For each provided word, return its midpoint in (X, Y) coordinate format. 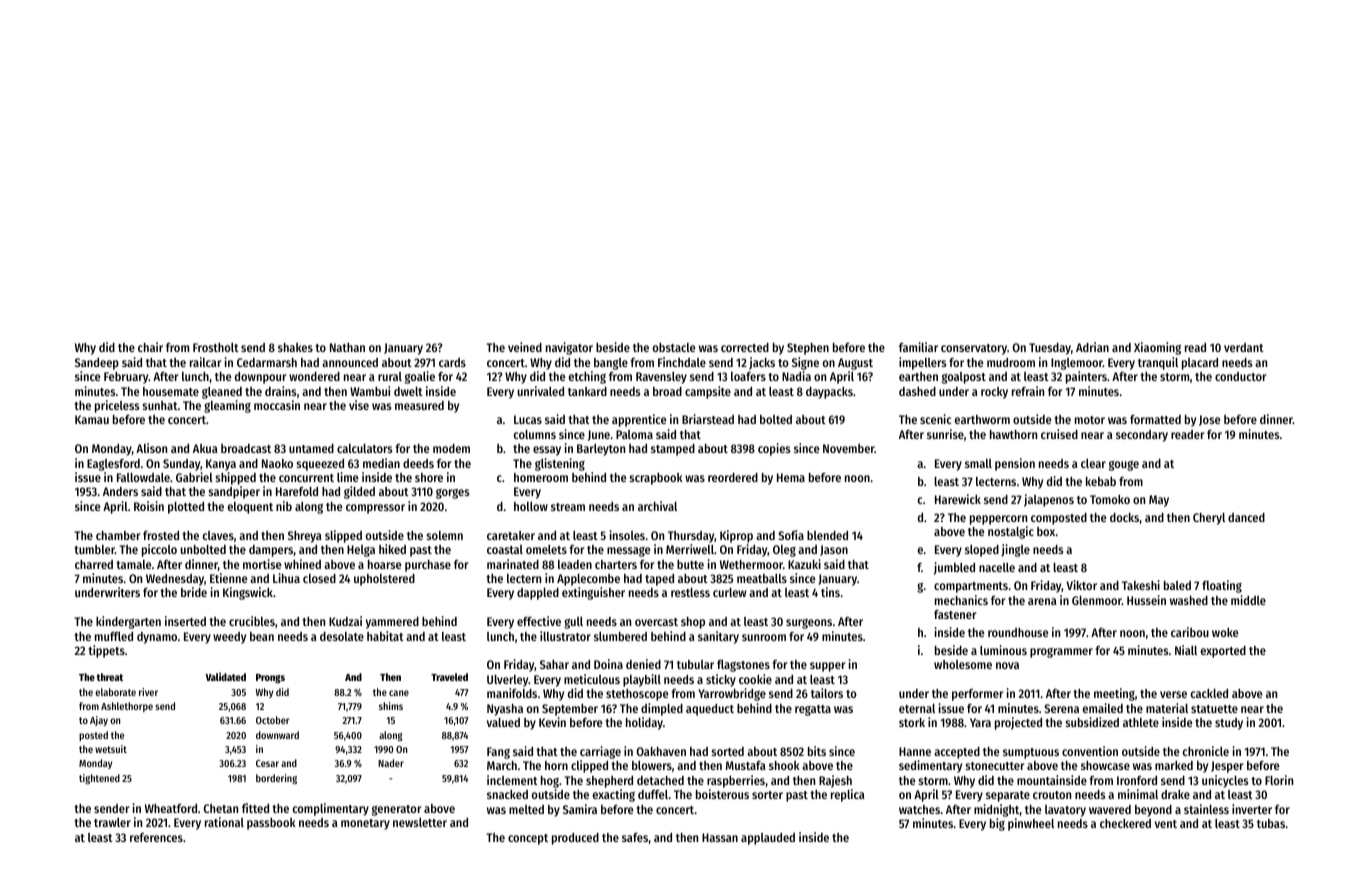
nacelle (997, 567)
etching (587, 377)
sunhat (160, 405)
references (156, 837)
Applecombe (588, 580)
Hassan (720, 837)
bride (194, 592)
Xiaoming (1157, 348)
